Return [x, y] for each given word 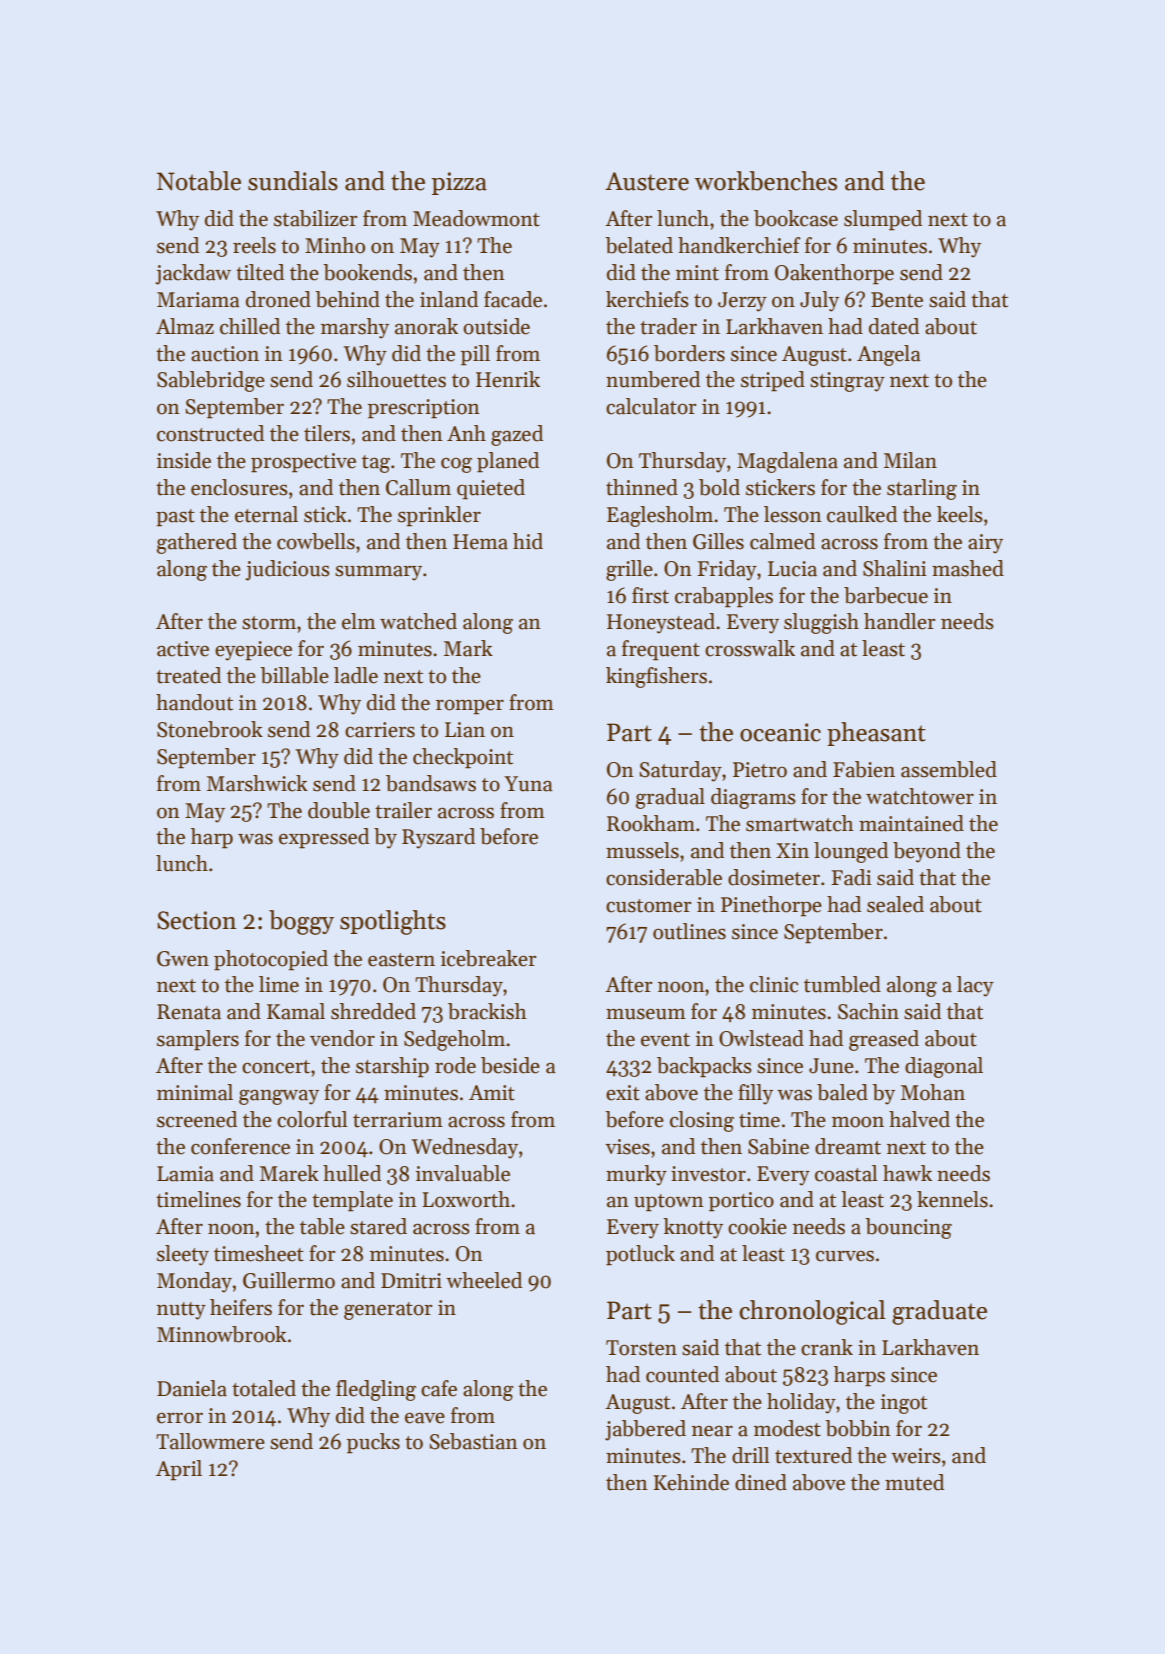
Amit [492, 1093]
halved [919, 1119]
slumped [883, 220]
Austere [647, 181]
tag [376, 464]
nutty [181, 1311]
